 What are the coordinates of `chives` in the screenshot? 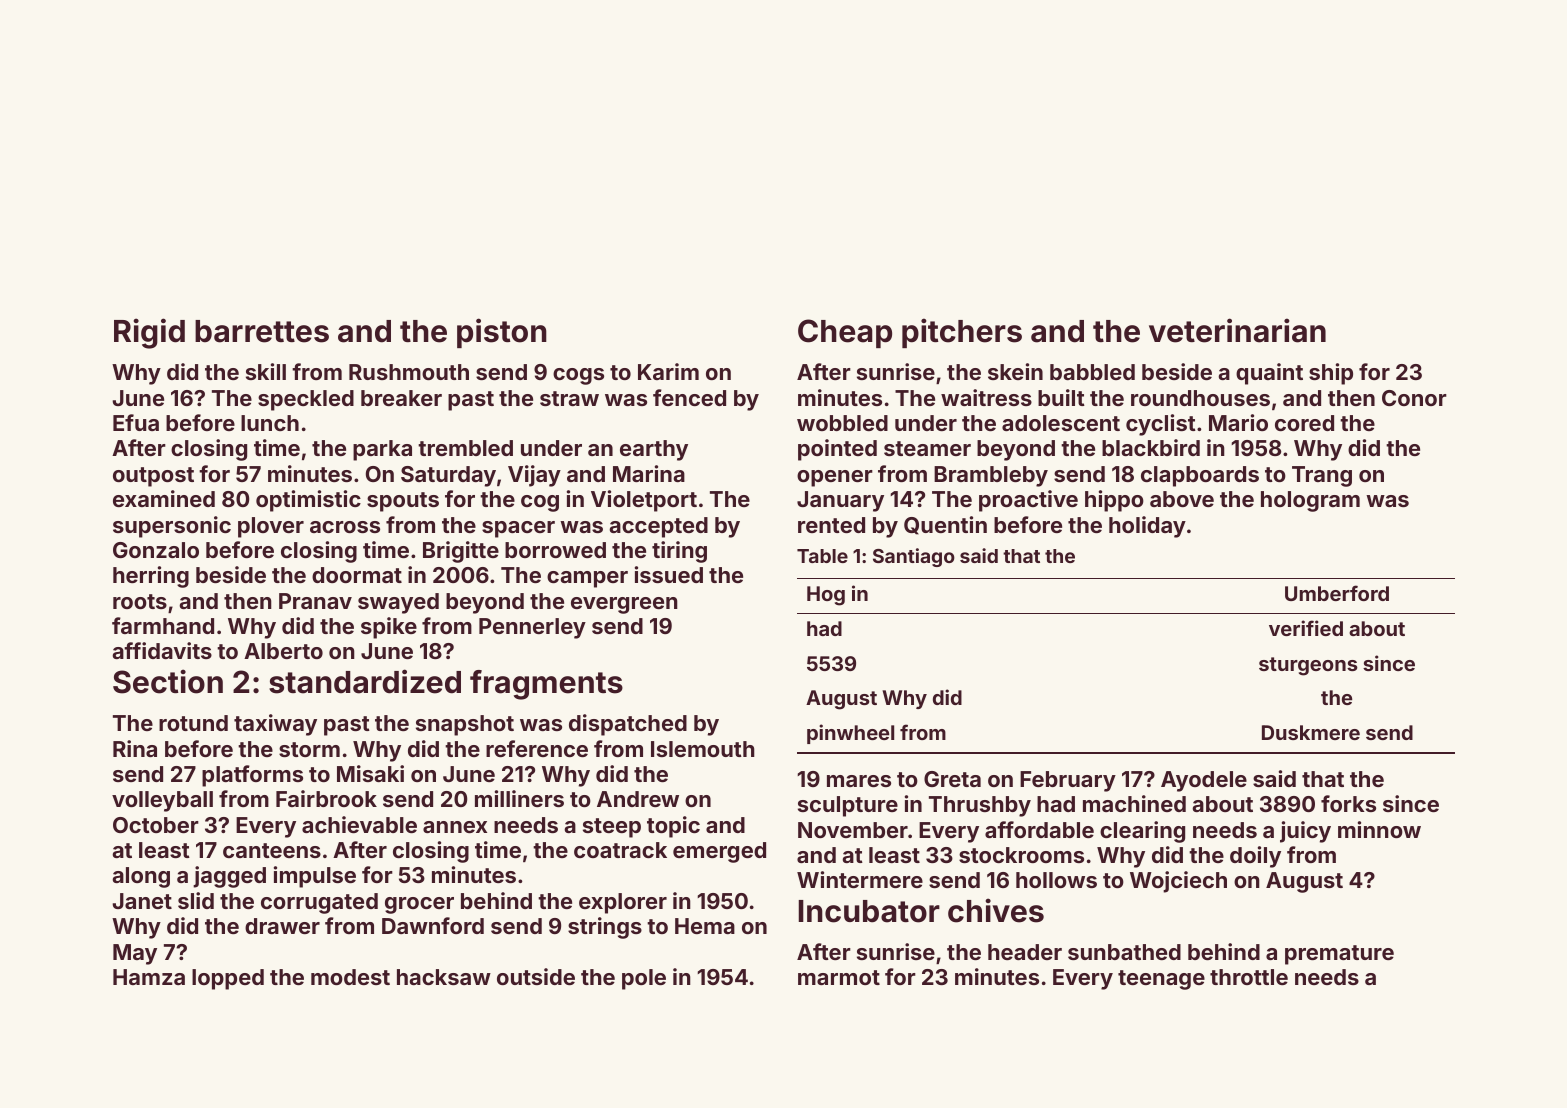 It's located at (996, 910).
